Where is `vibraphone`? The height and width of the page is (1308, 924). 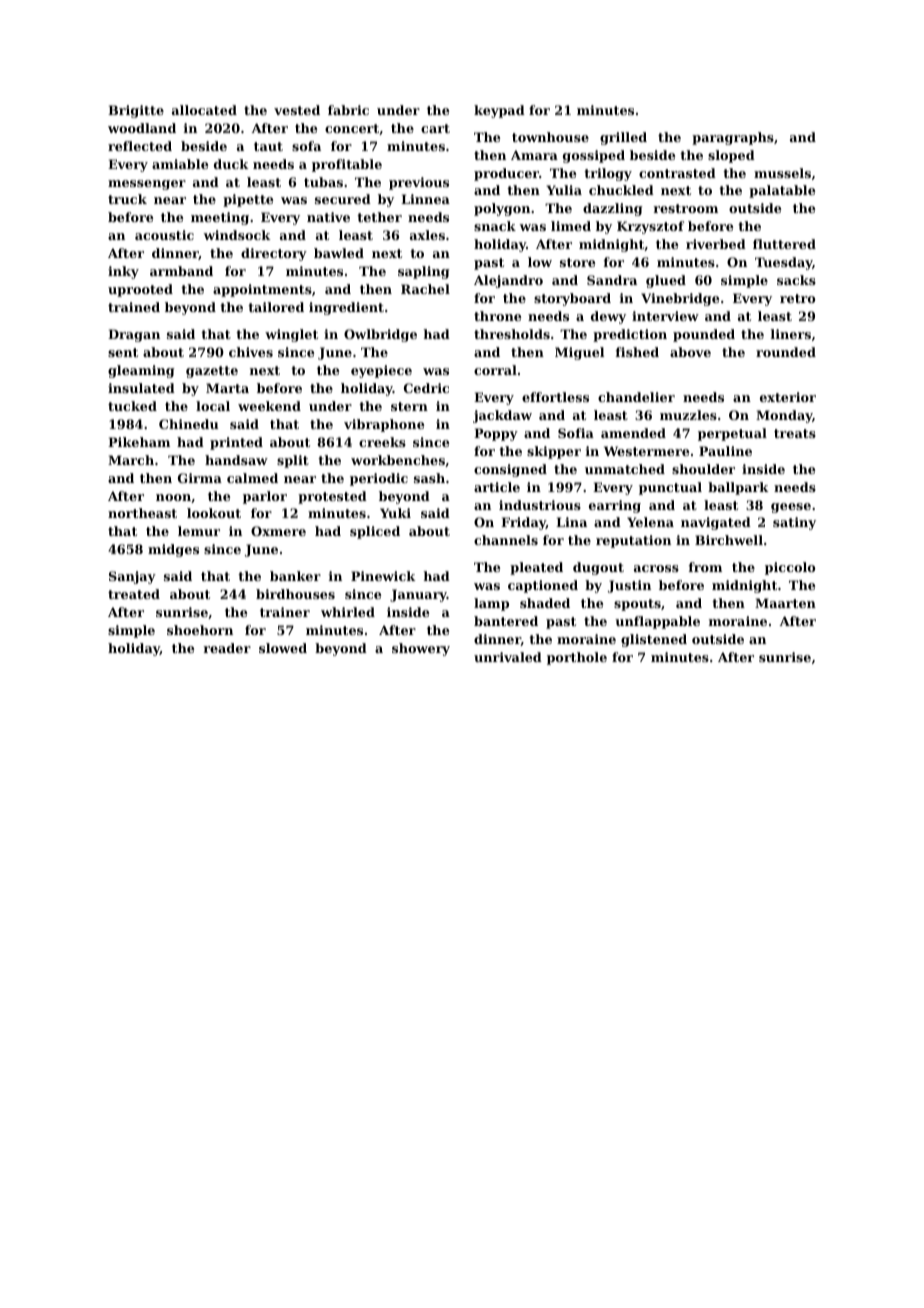
vibraphone is located at coordinates (384, 425).
